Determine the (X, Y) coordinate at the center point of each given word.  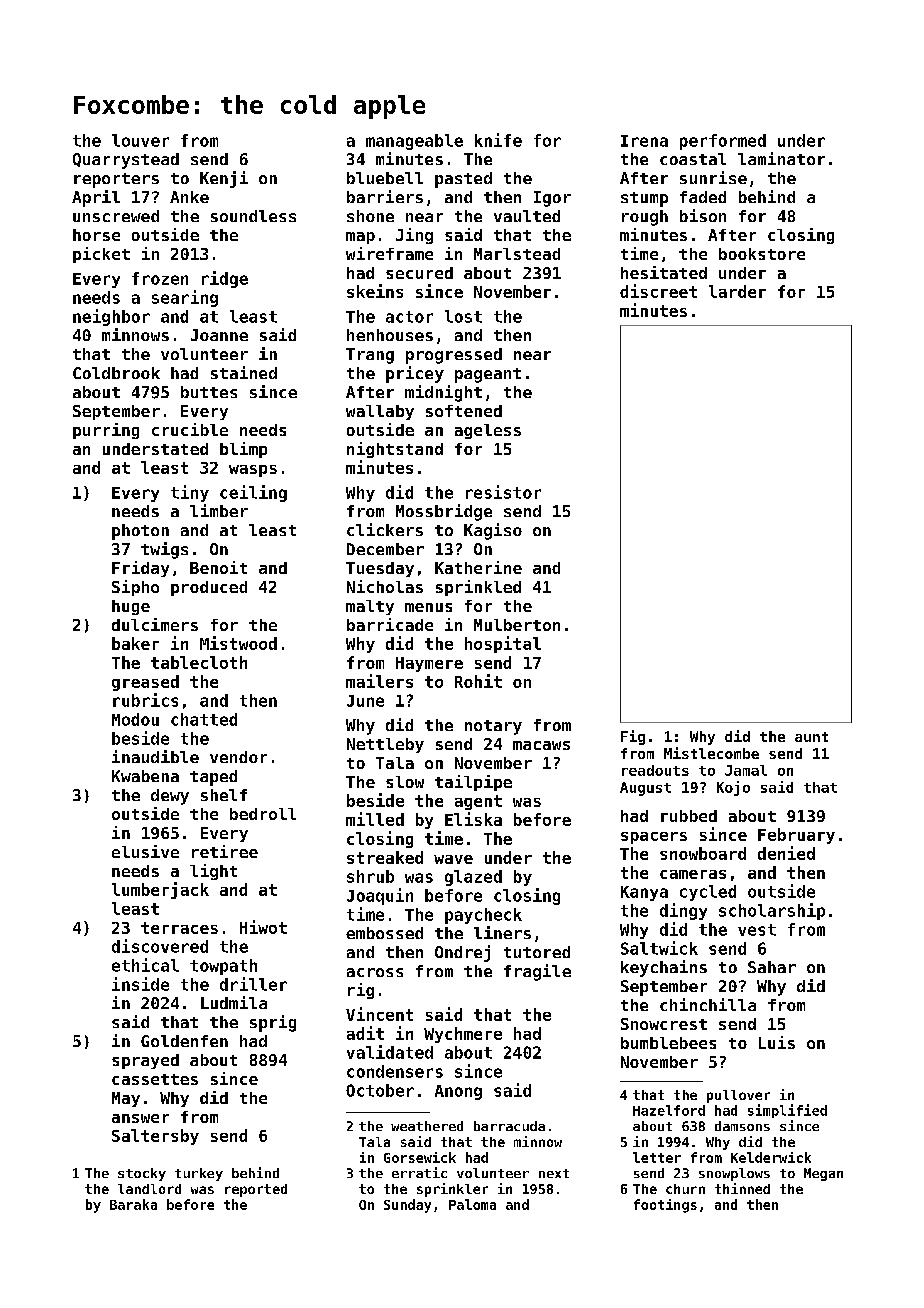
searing (185, 298)
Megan (823, 1174)
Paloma (472, 1204)
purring (106, 431)
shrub (370, 876)
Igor (552, 199)
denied (786, 853)
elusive (145, 851)
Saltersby (155, 1137)
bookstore (762, 254)
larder (737, 291)
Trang (370, 356)
